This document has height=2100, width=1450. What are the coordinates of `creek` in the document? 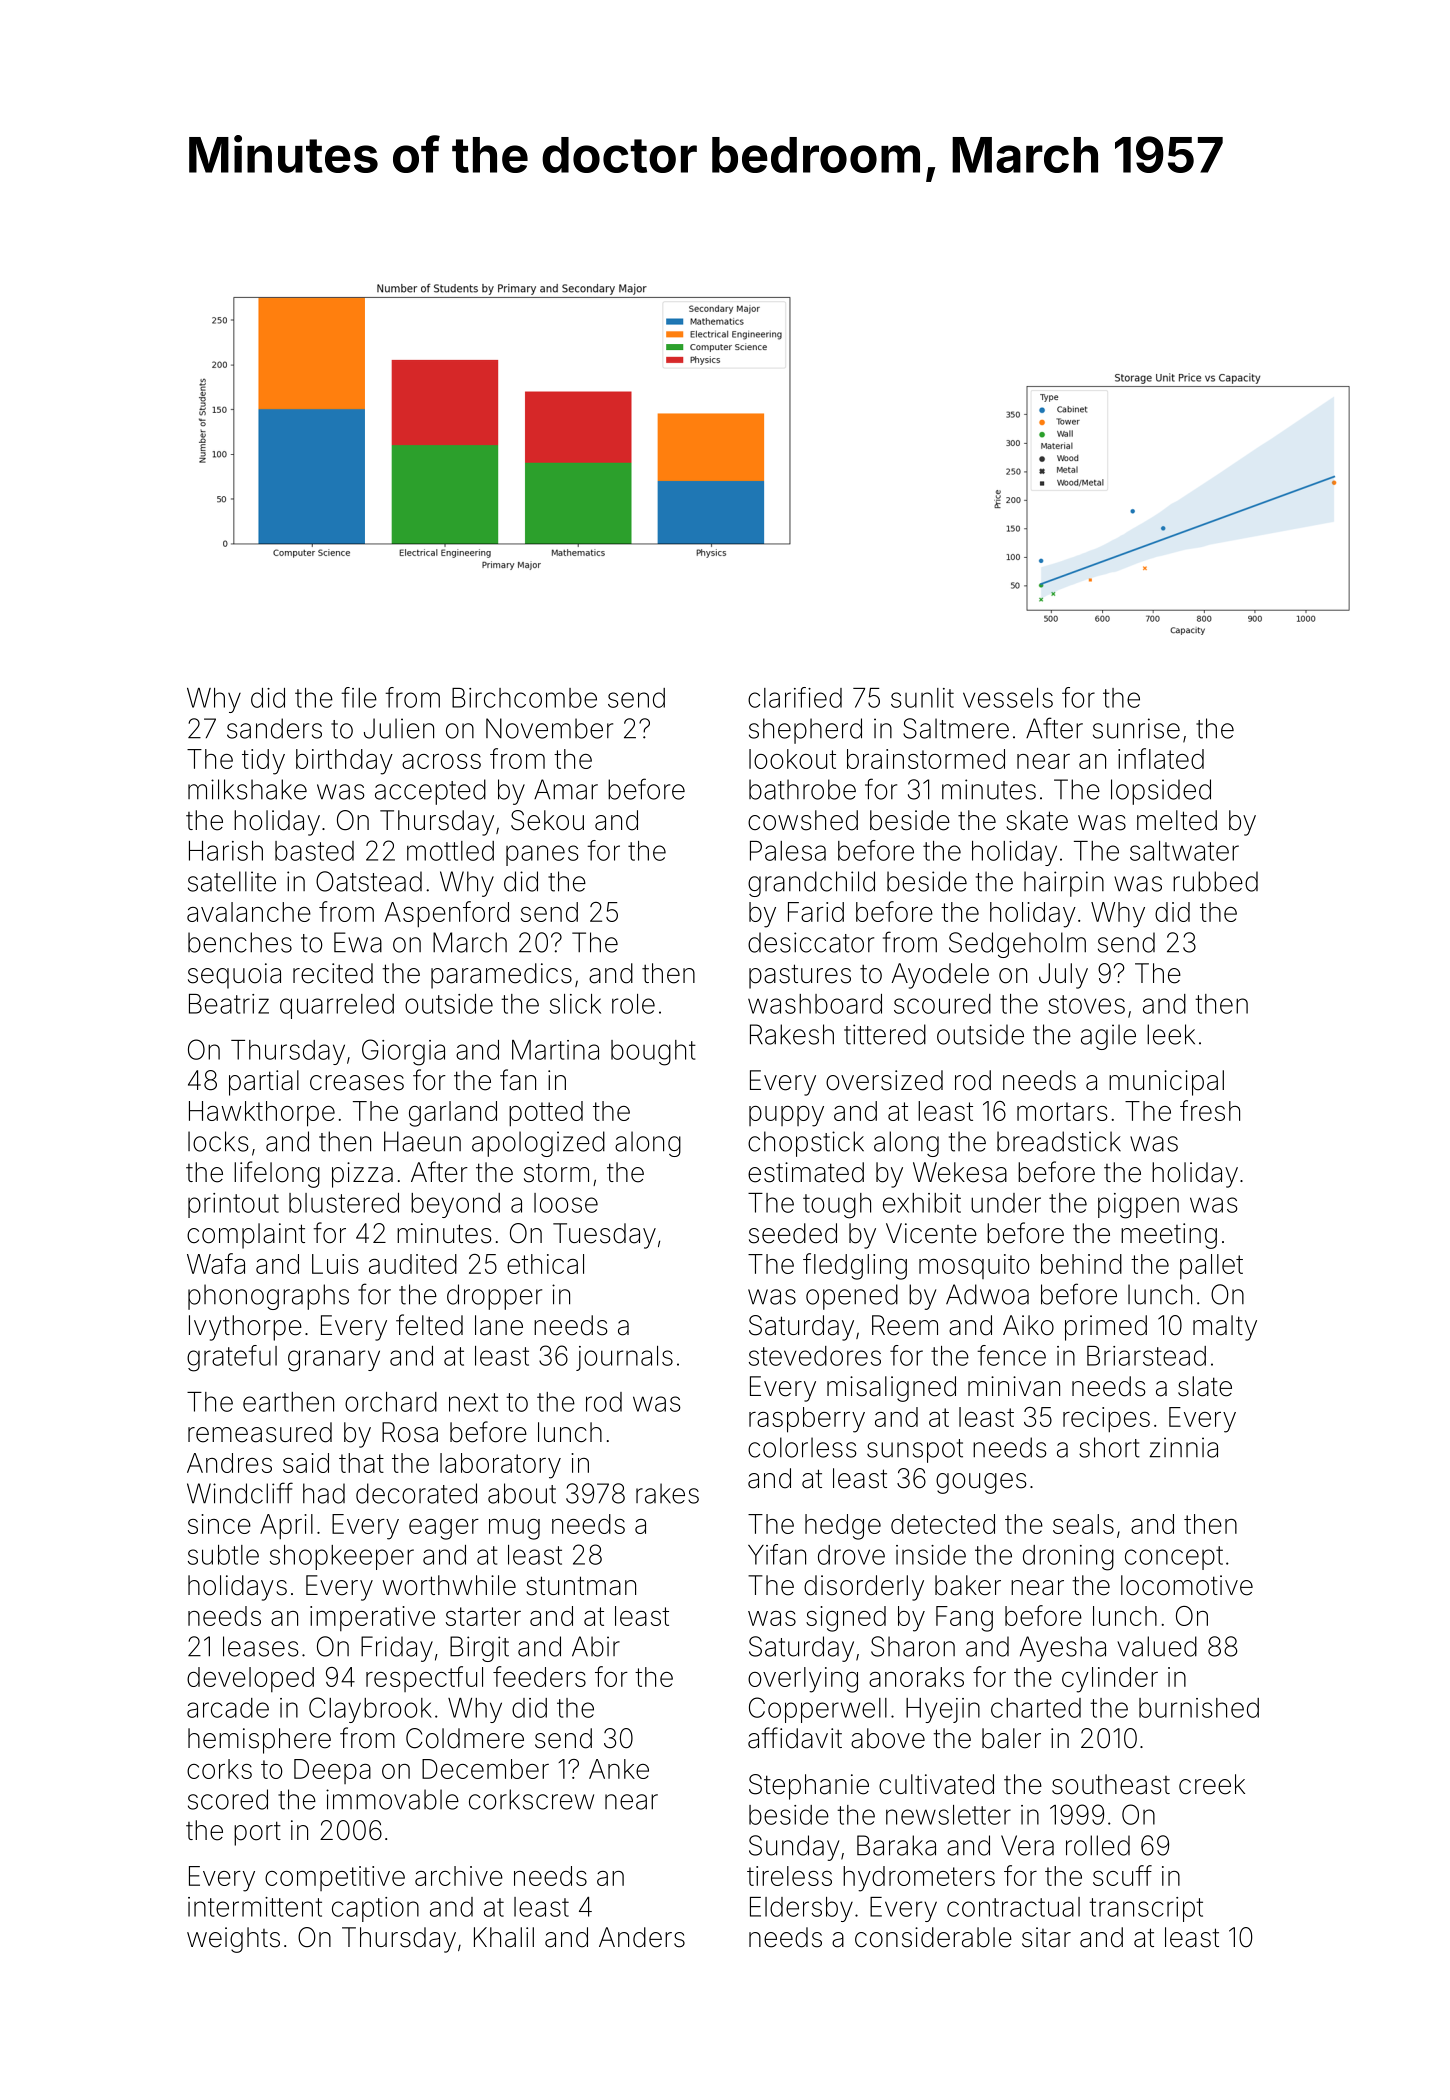 It's located at (1212, 1784).
